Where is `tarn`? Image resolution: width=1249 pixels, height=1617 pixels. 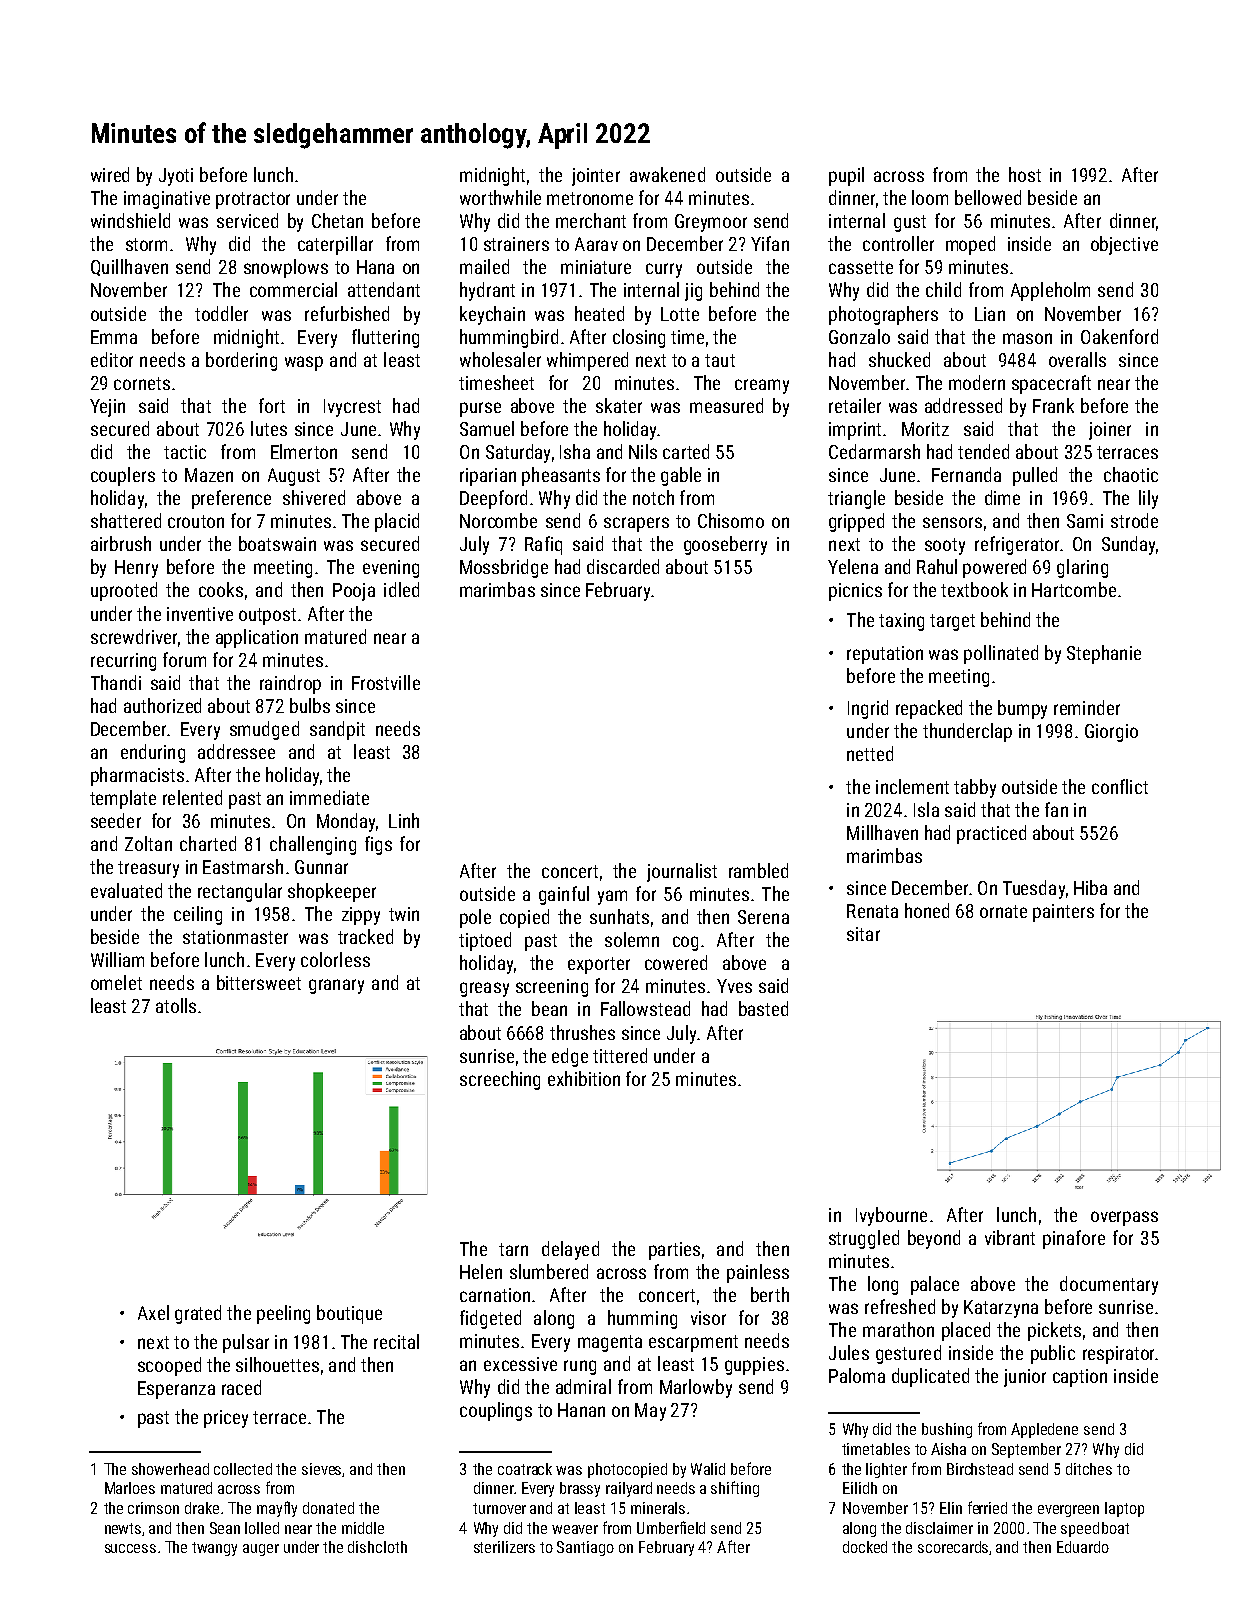 tarn is located at coordinates (513, 1249).
